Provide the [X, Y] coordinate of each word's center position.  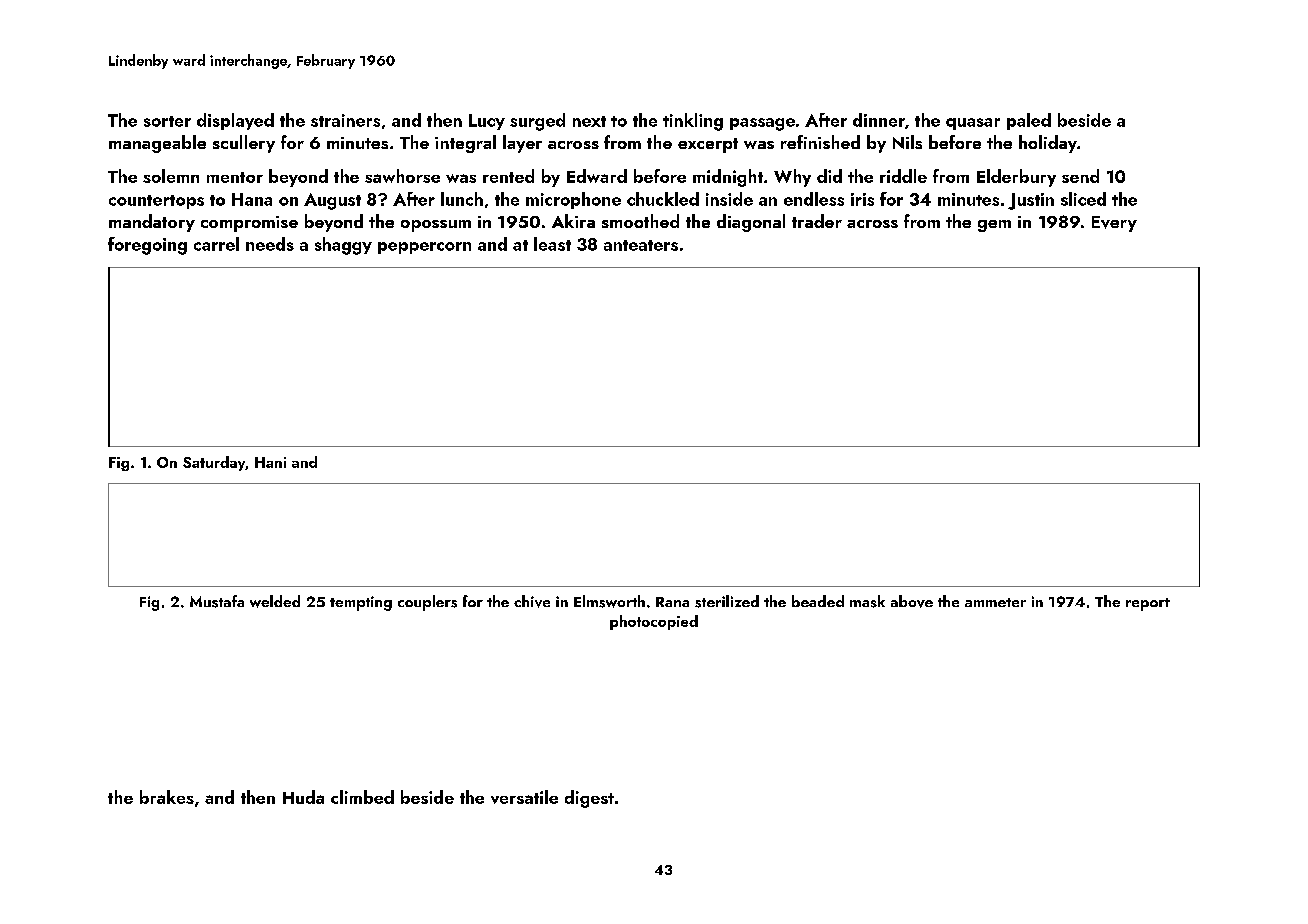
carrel [216, 244]
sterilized [727, 601]
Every [1114, 224]
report [1148, 604]
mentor [235, 177]
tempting [361, 603]
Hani [270, 462]
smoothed [640, 221]
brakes [167, 797]
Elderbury [1016, 178]
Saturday [214, 463]
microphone [573, 200]
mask [867, 601]
